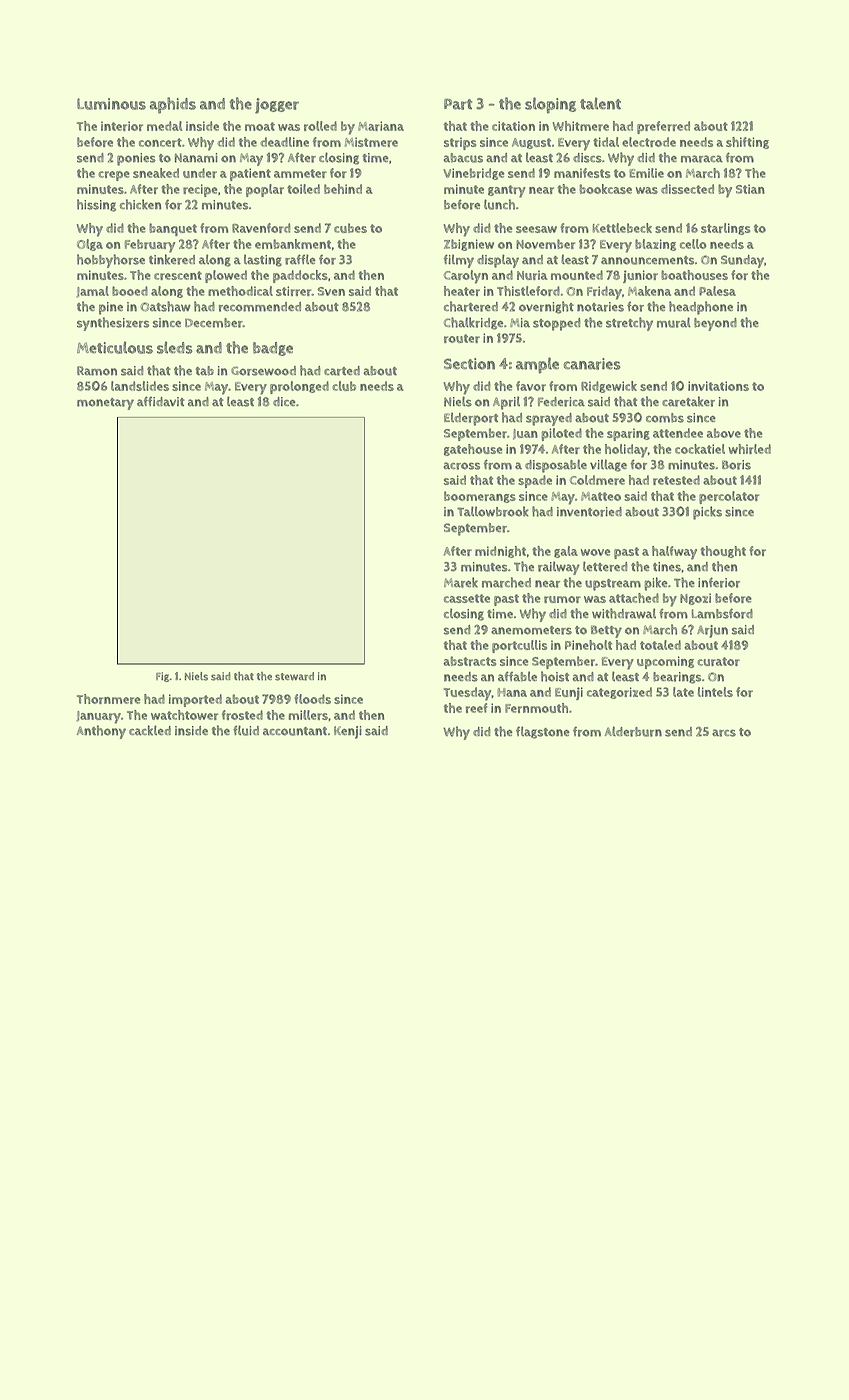 The height and width of the screenshot is (1400, 849). What do you see at coordinates (724, 433) in the screenshot?
I see `above` at bounding box center [724, 433].
